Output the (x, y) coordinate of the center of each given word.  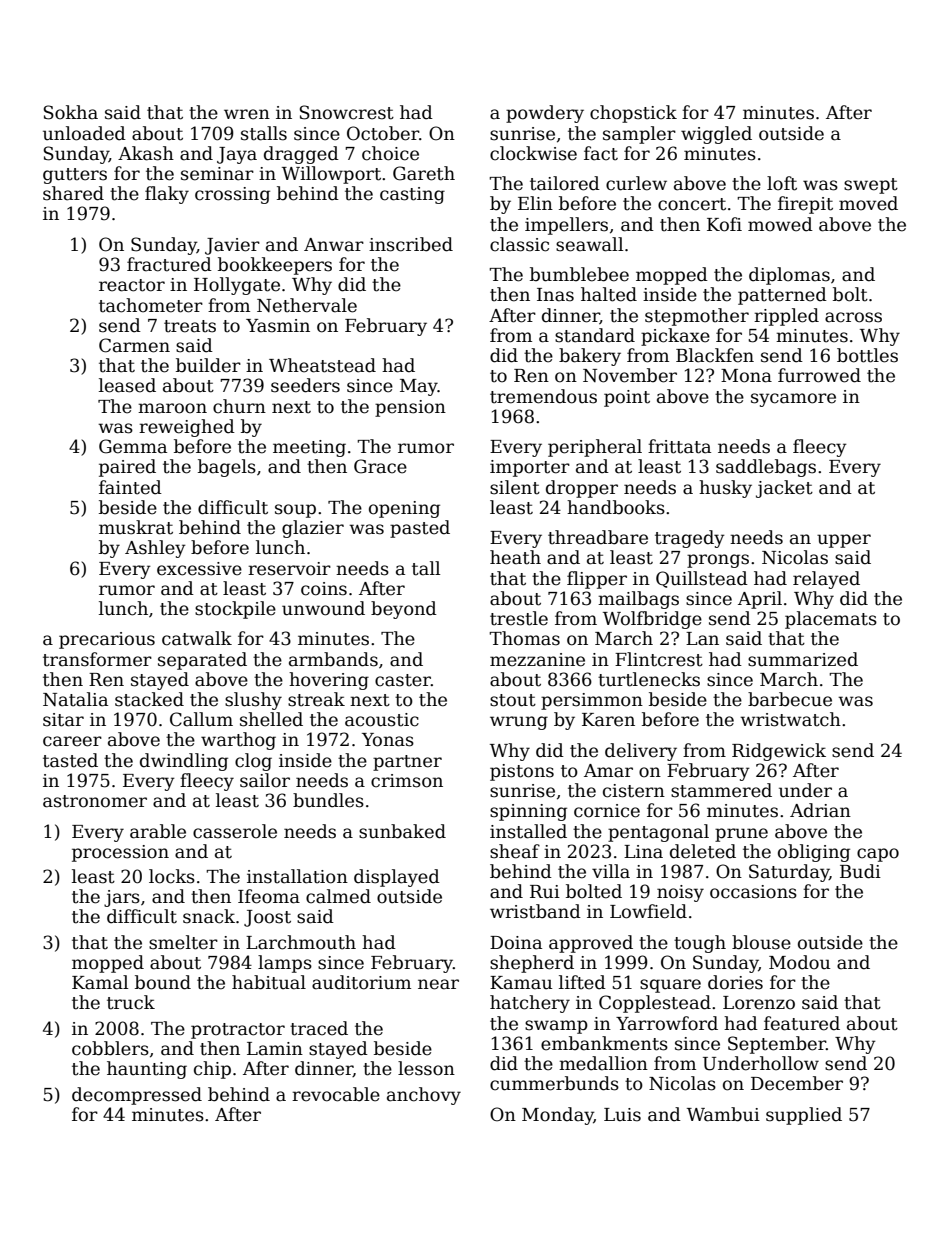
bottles (867, 355)
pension (410, 408)
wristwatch (790, 719)
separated (202, 661)
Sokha (71, 112)
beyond (404, 610)
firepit (805, 205)
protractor (238, 1031)
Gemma (133, 446)
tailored (565, 183)
